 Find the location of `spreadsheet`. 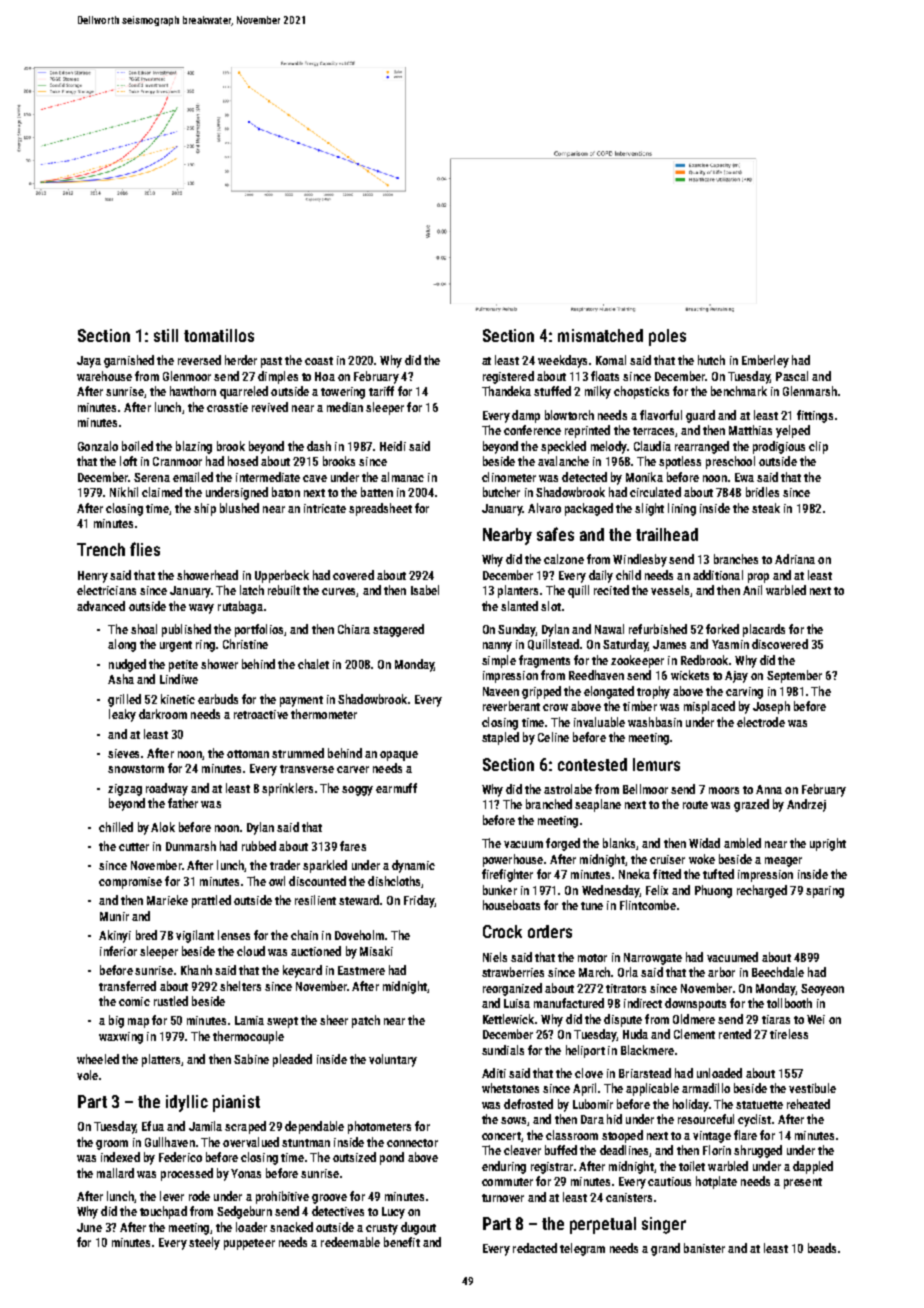

spreadsheet is located at coordinates (380, 509).
